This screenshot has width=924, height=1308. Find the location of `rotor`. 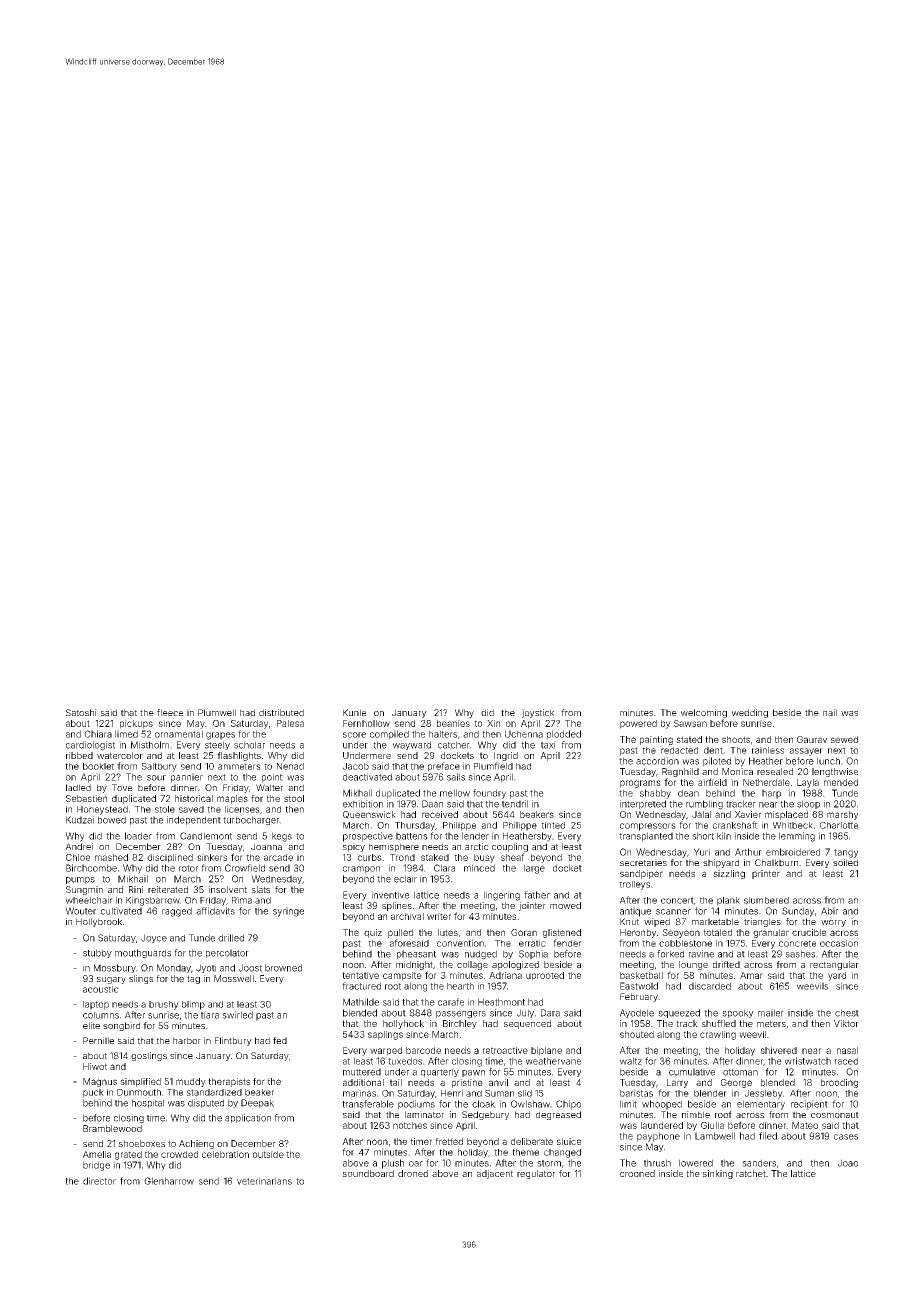

rotor is located at coordinates (188, 868).
